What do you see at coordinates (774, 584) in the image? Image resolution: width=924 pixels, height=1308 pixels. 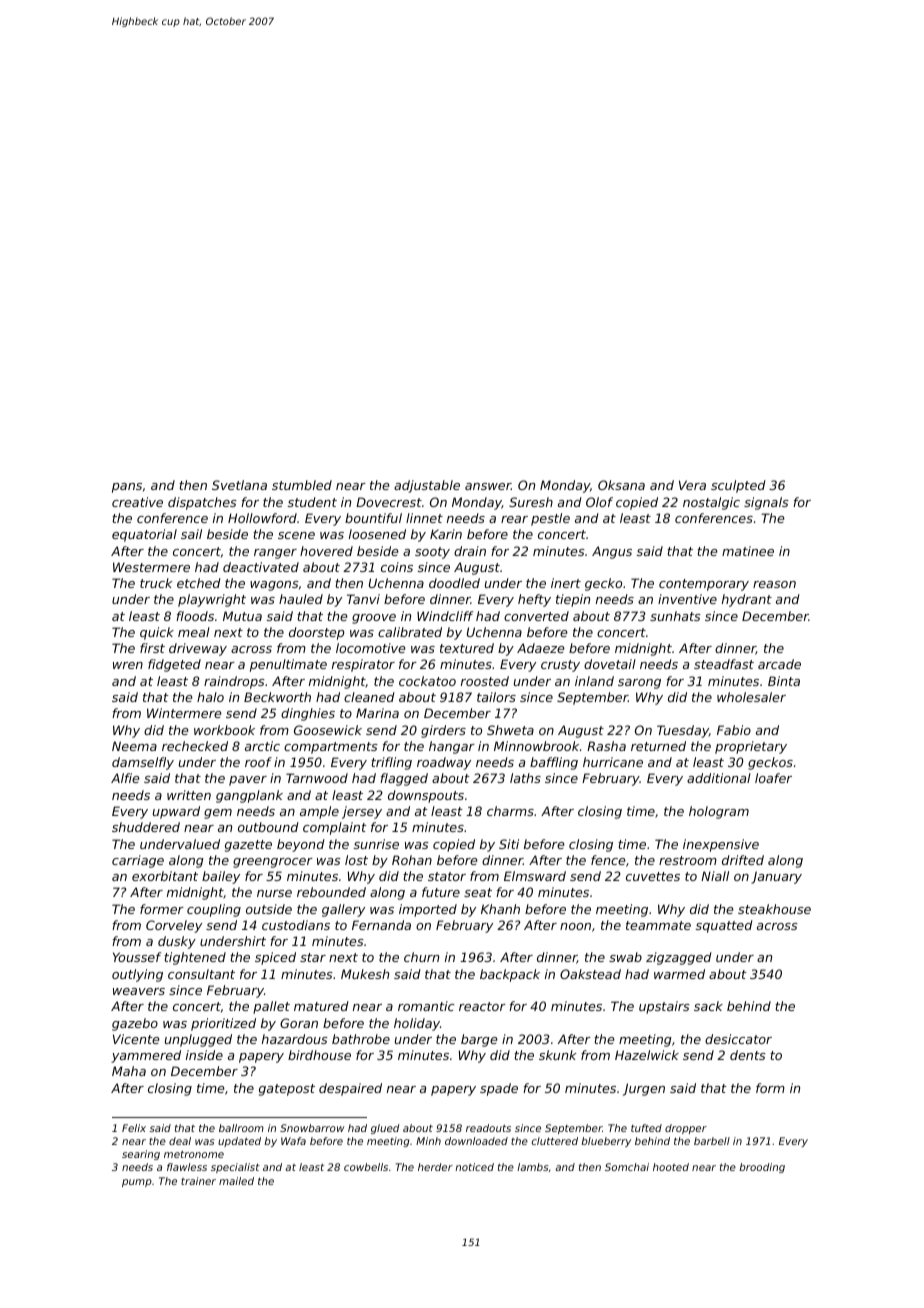 I see `reason` at bounding box center [774, 584].
